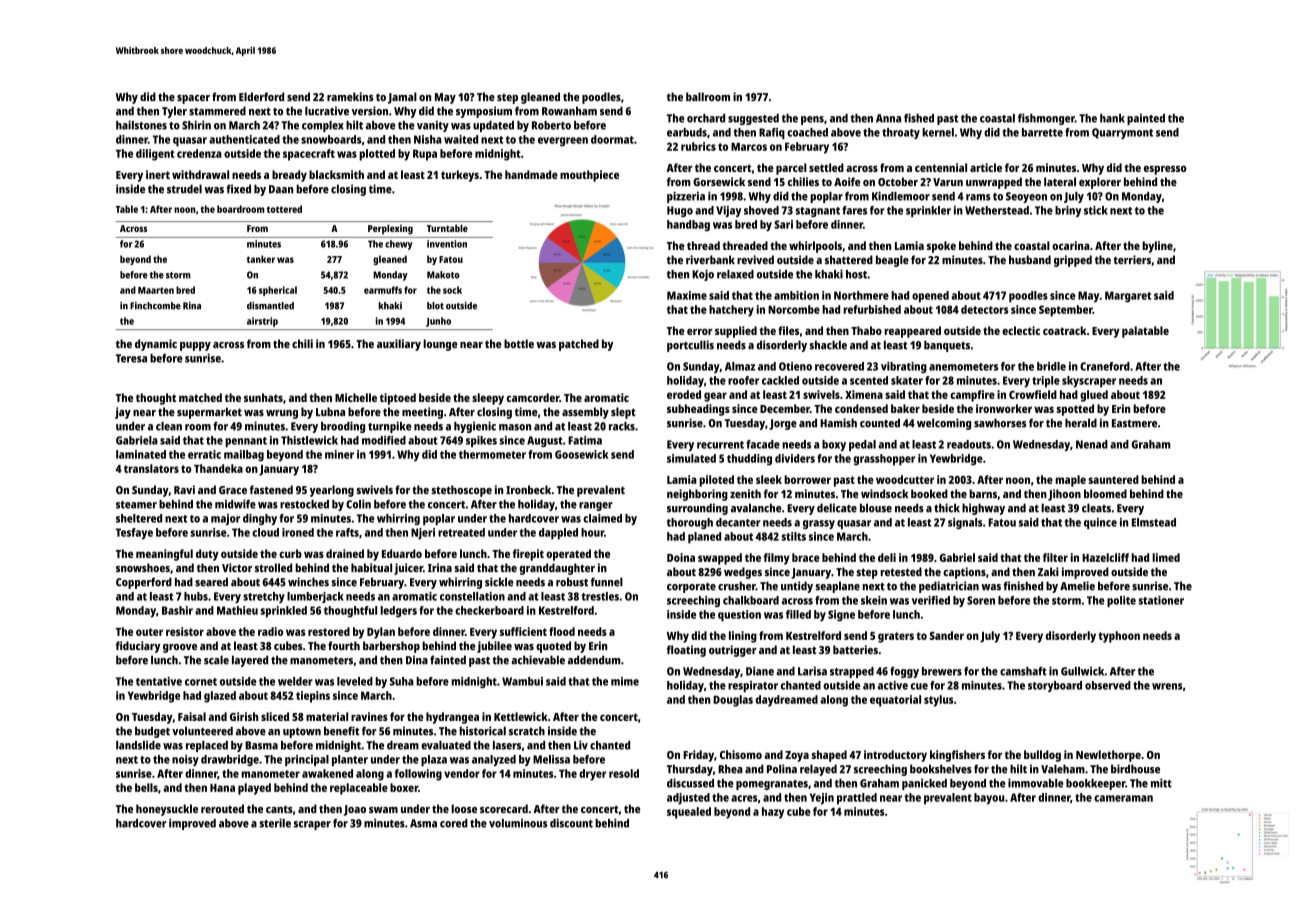 Image resolution: width=1308 pixels, height=924 pixels. I want to click on espresso, so click(1165, 170).
